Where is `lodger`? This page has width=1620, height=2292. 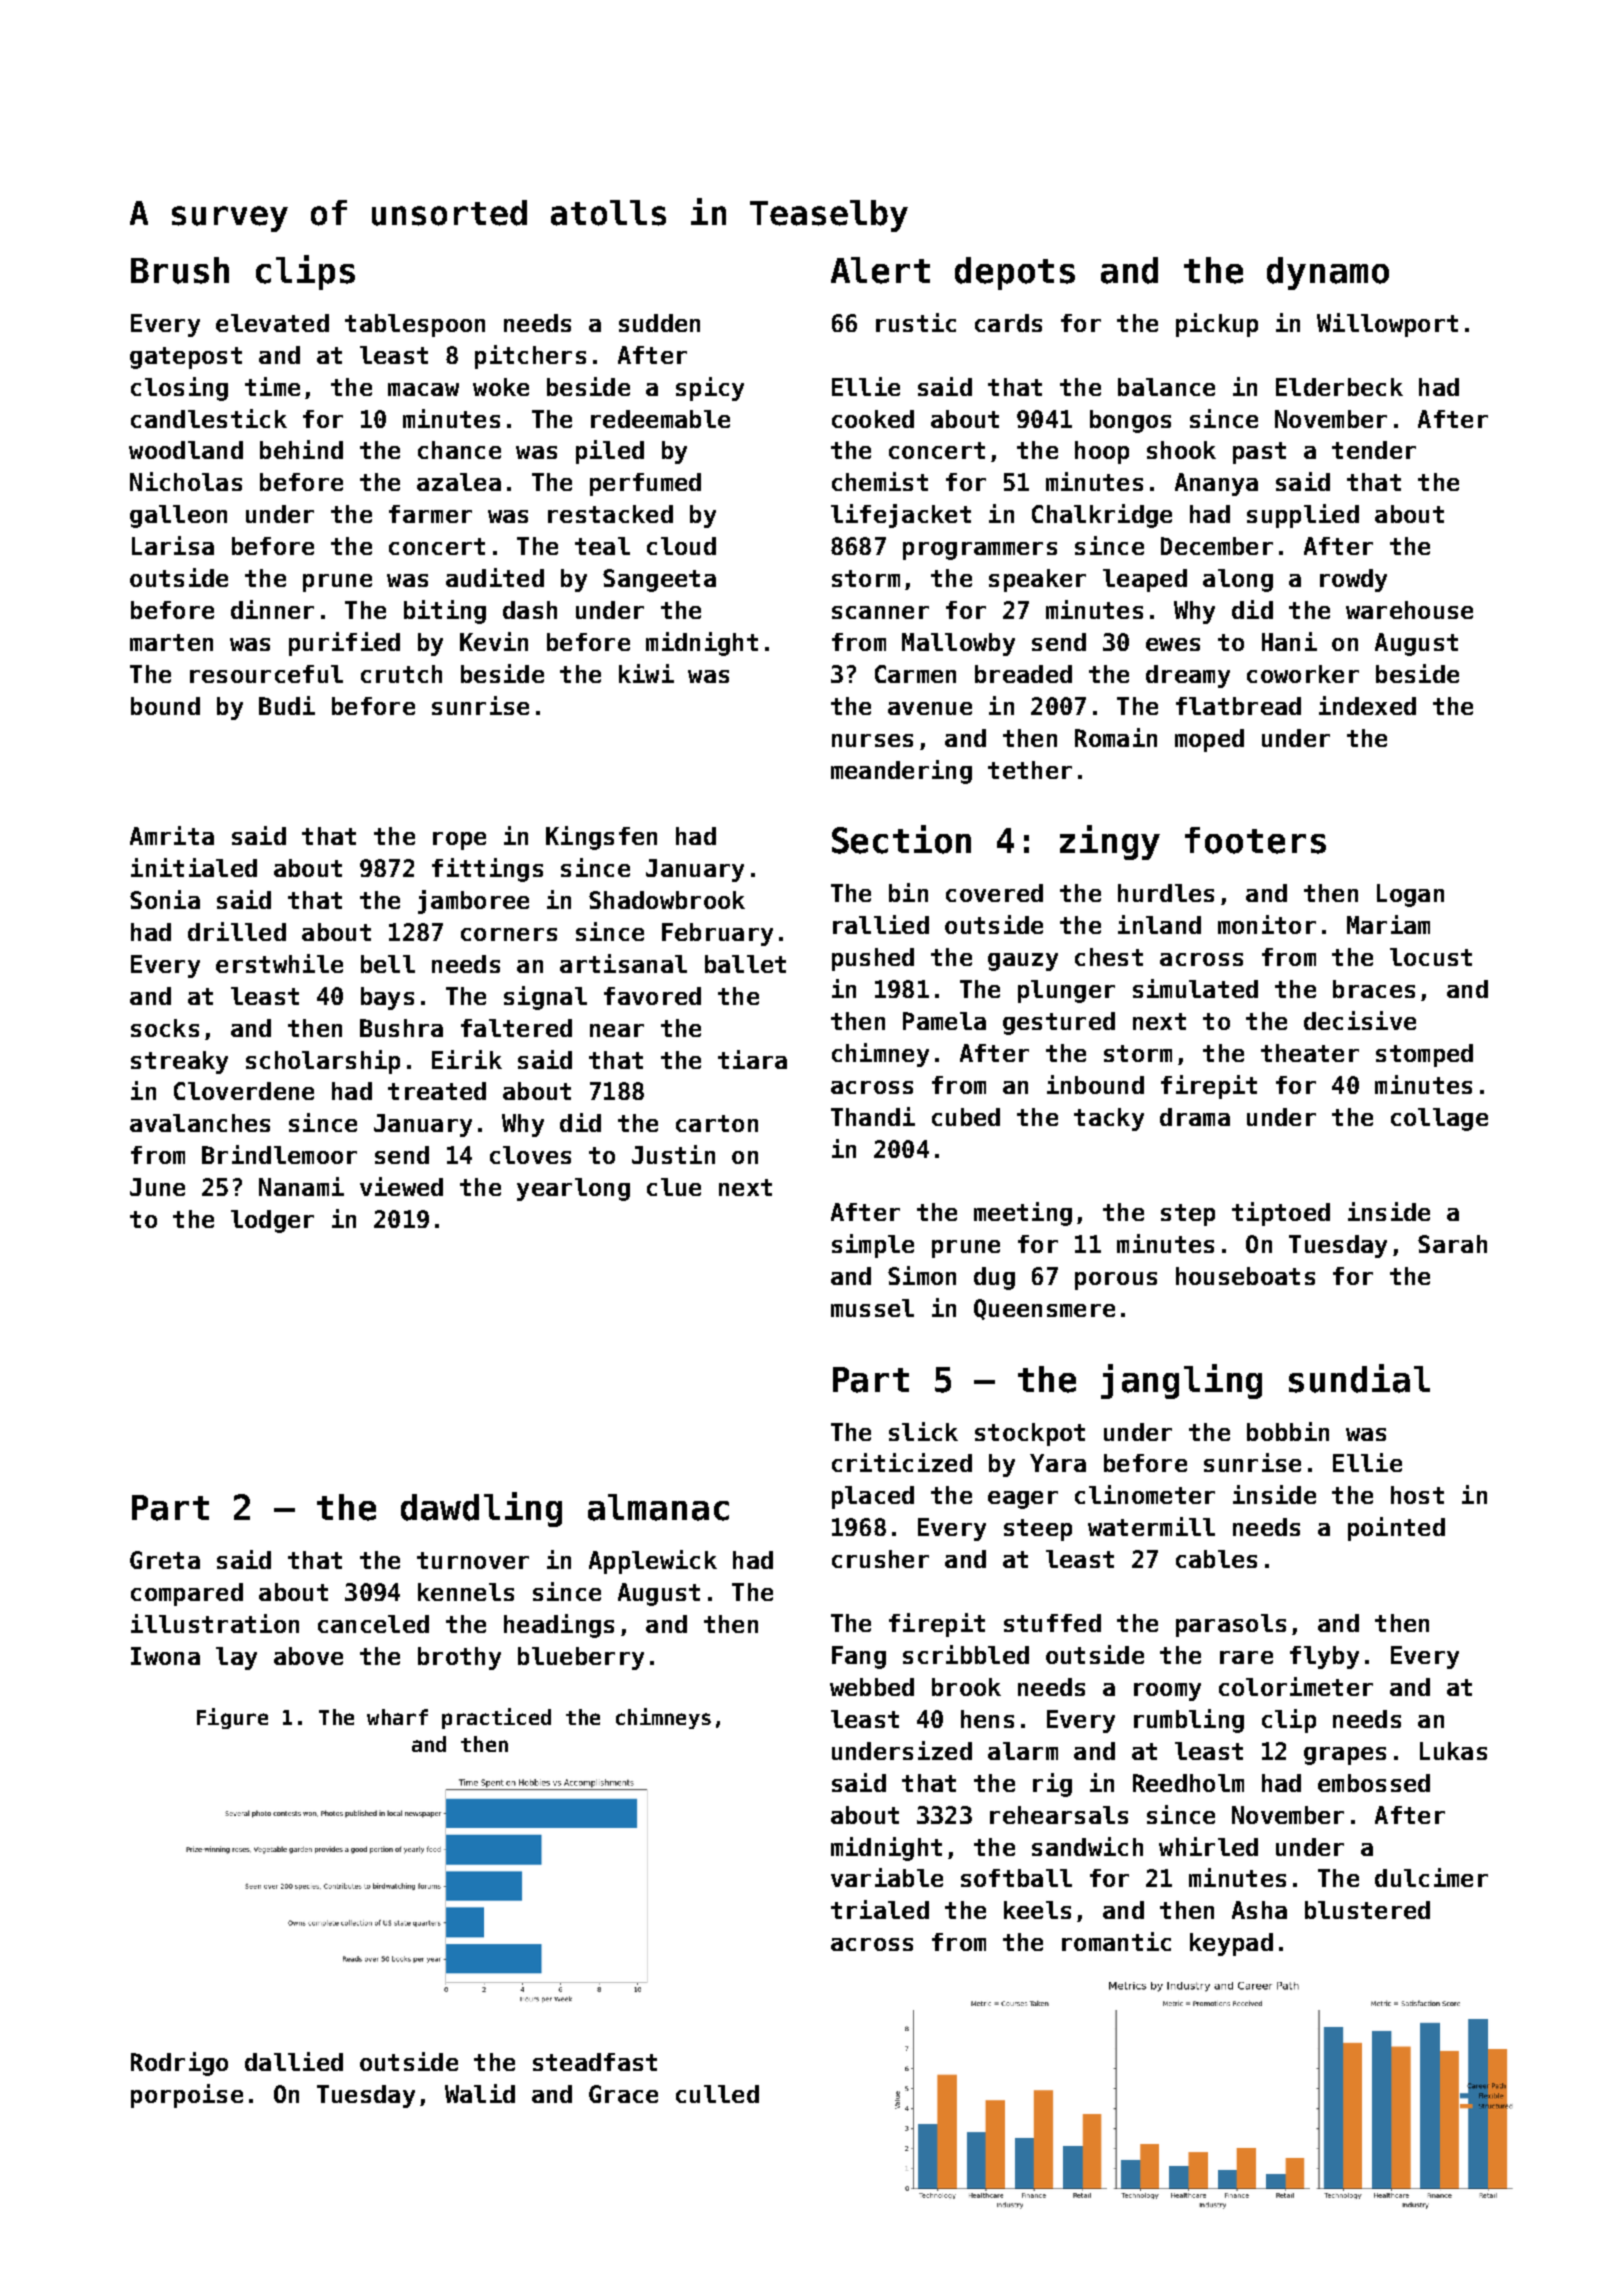
lodger is located at coordinates (272, 1221).
